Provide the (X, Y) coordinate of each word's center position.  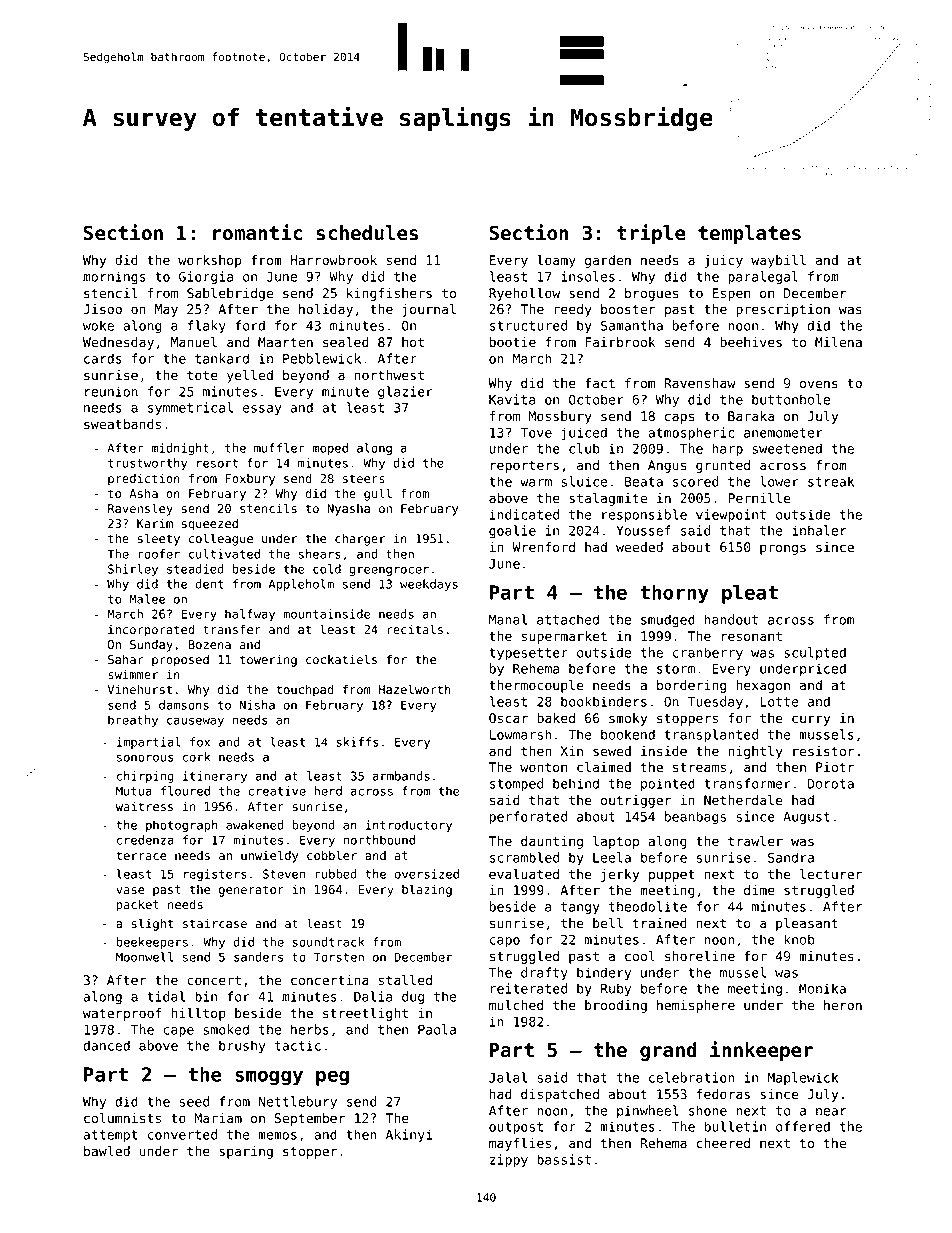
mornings (114, 278)
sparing (246, 1152)
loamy (556, 261)
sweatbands (122, 424)
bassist (564, 1159)
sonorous (145, 758)
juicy (724, 261)
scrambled (524, 857)
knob (799, 939)
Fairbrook (620, 342)
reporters (525, 466)
